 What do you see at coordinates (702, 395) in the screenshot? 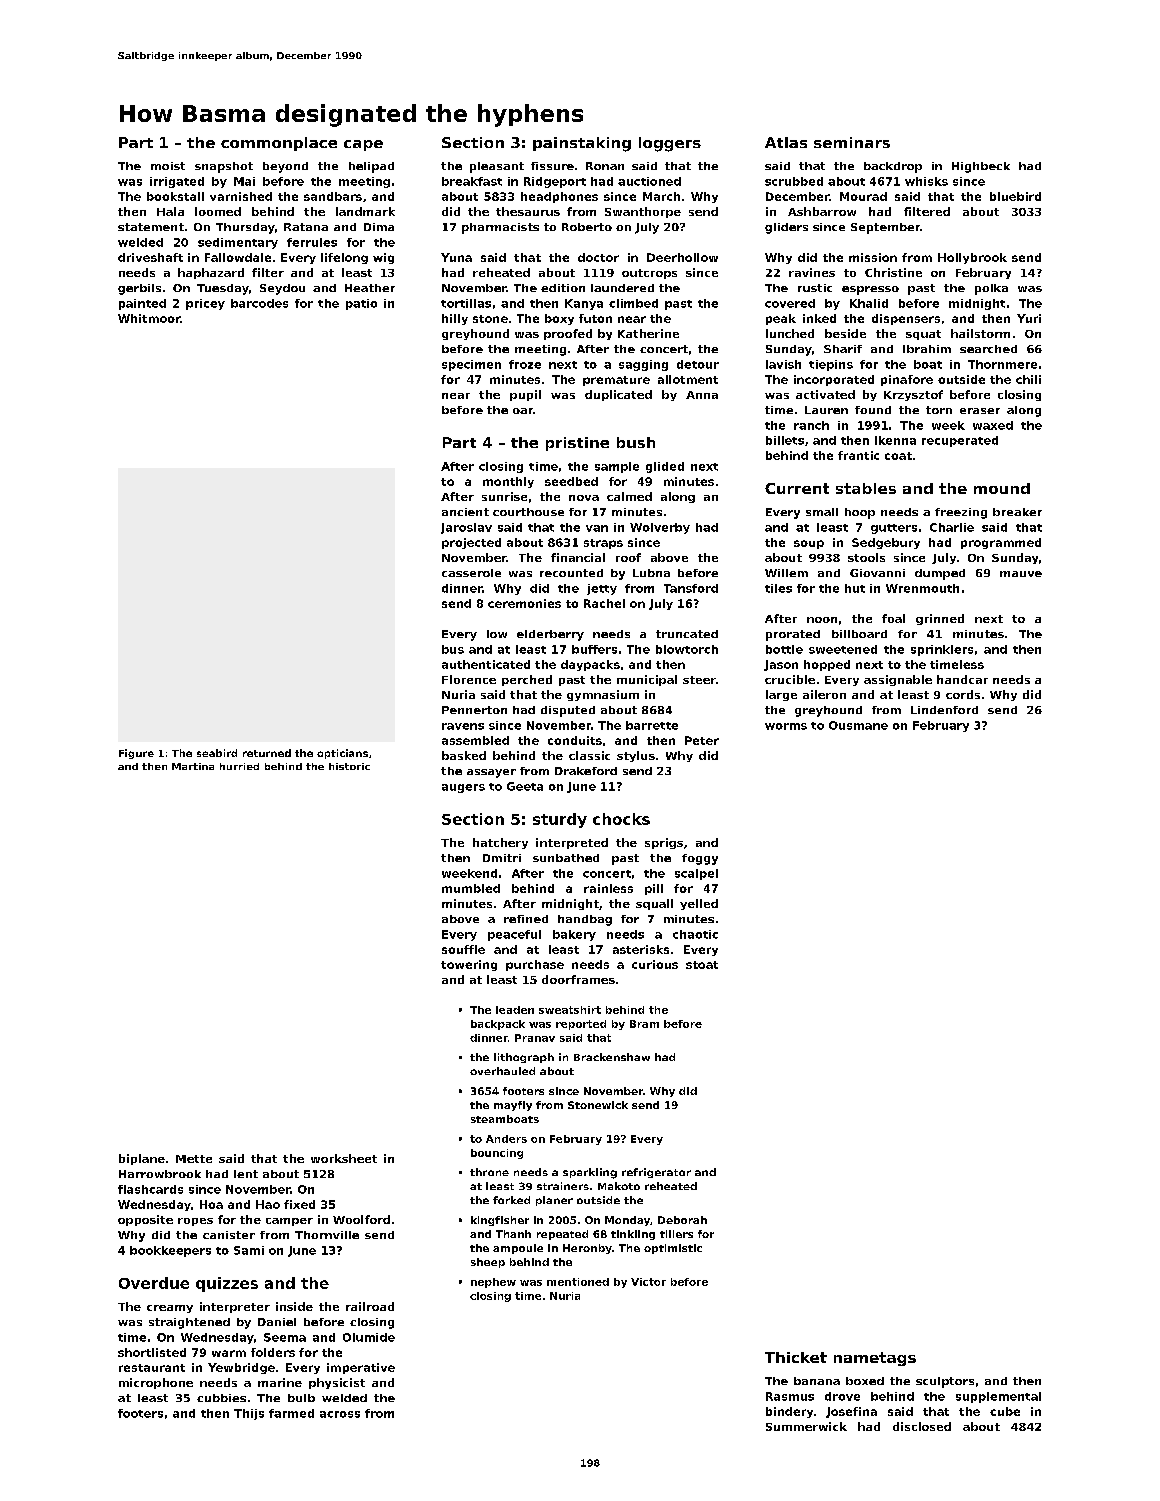
I see `Anna` at bounding box center [702, 395].
